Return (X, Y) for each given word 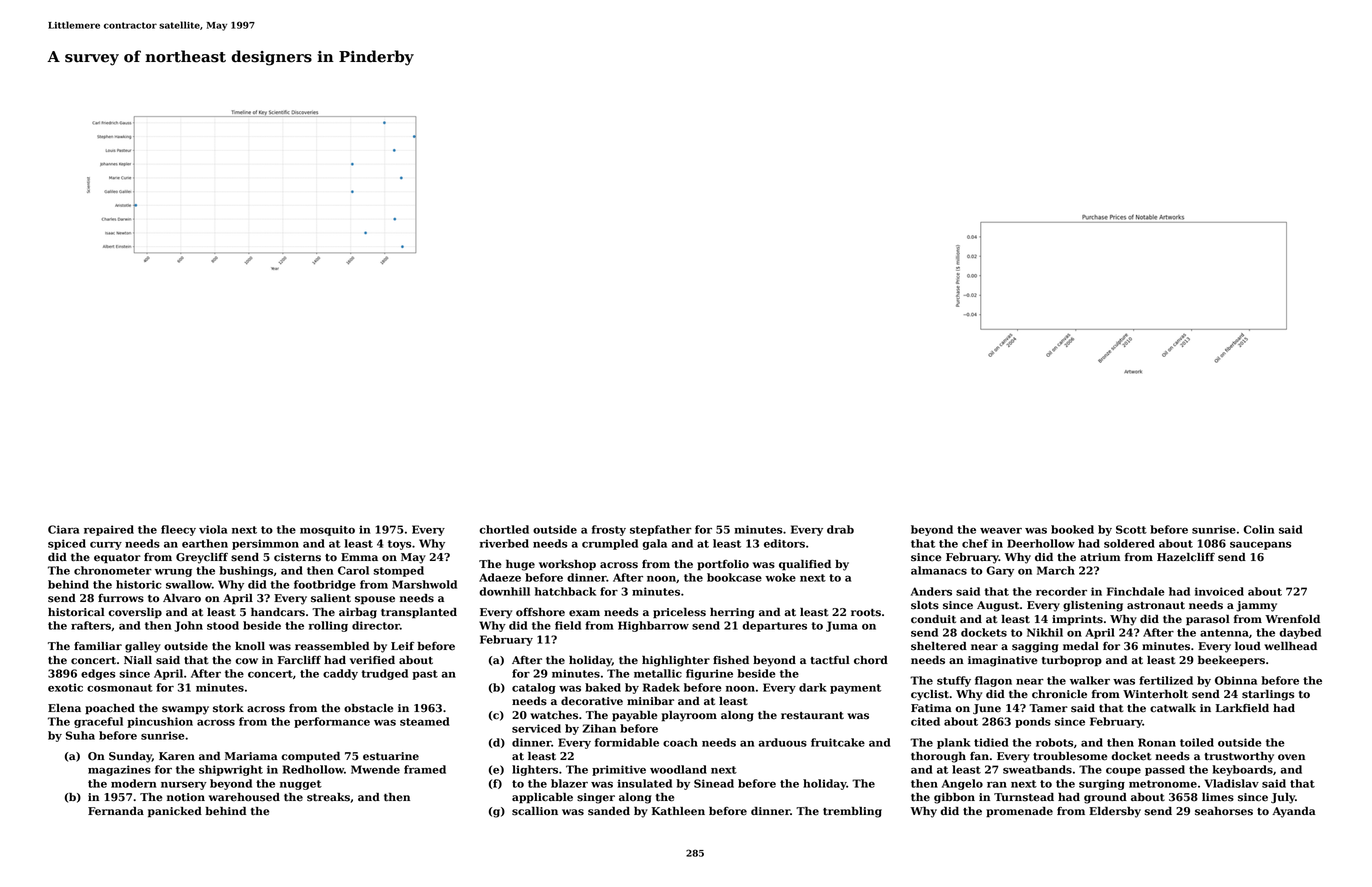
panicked (175, 812)
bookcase (734, 577)
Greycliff (202, 558)
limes (1218, 797)
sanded (609, 811)
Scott (1131, 529)
